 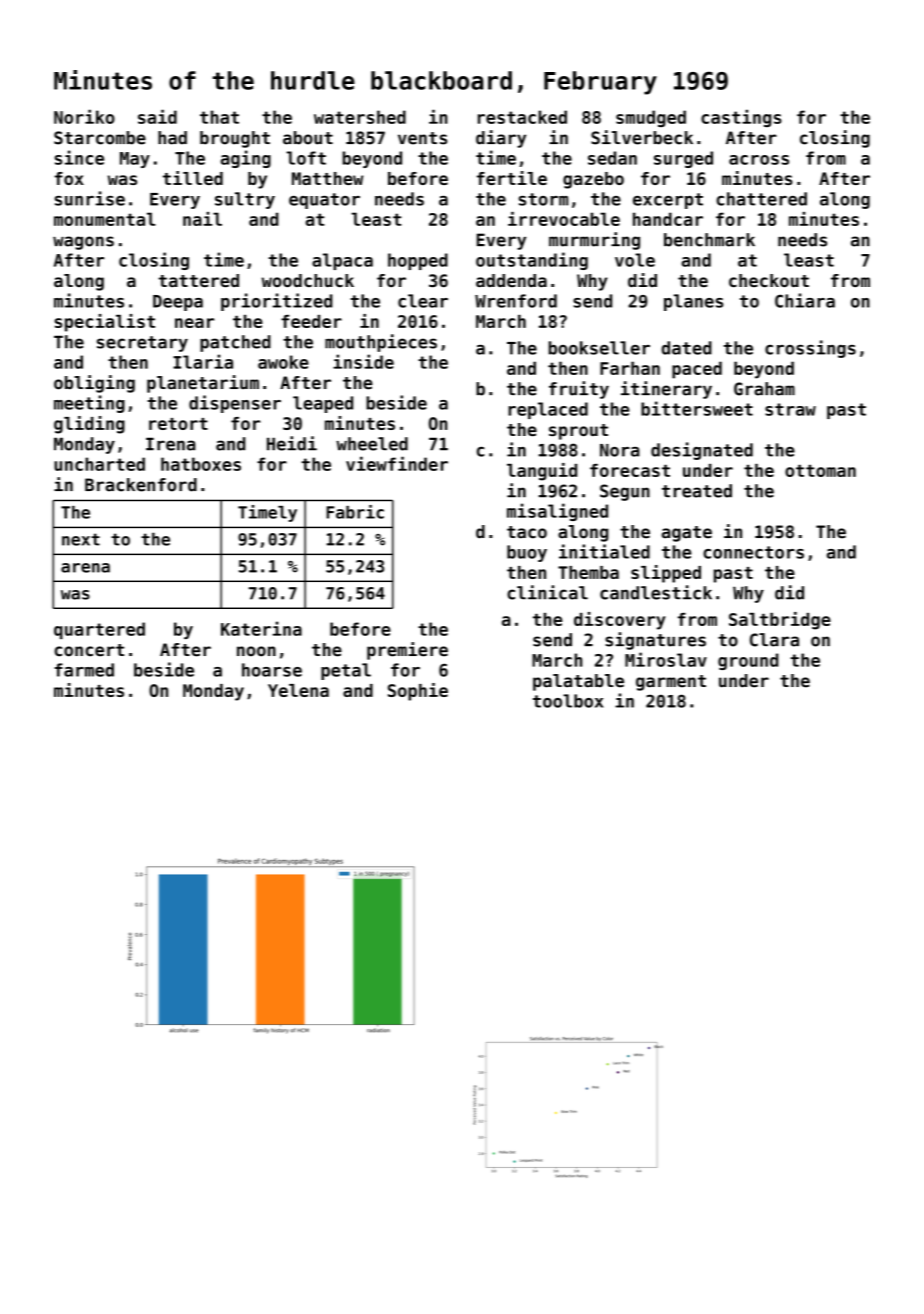 I want to click on initialed, so click(x=604, y=551).
